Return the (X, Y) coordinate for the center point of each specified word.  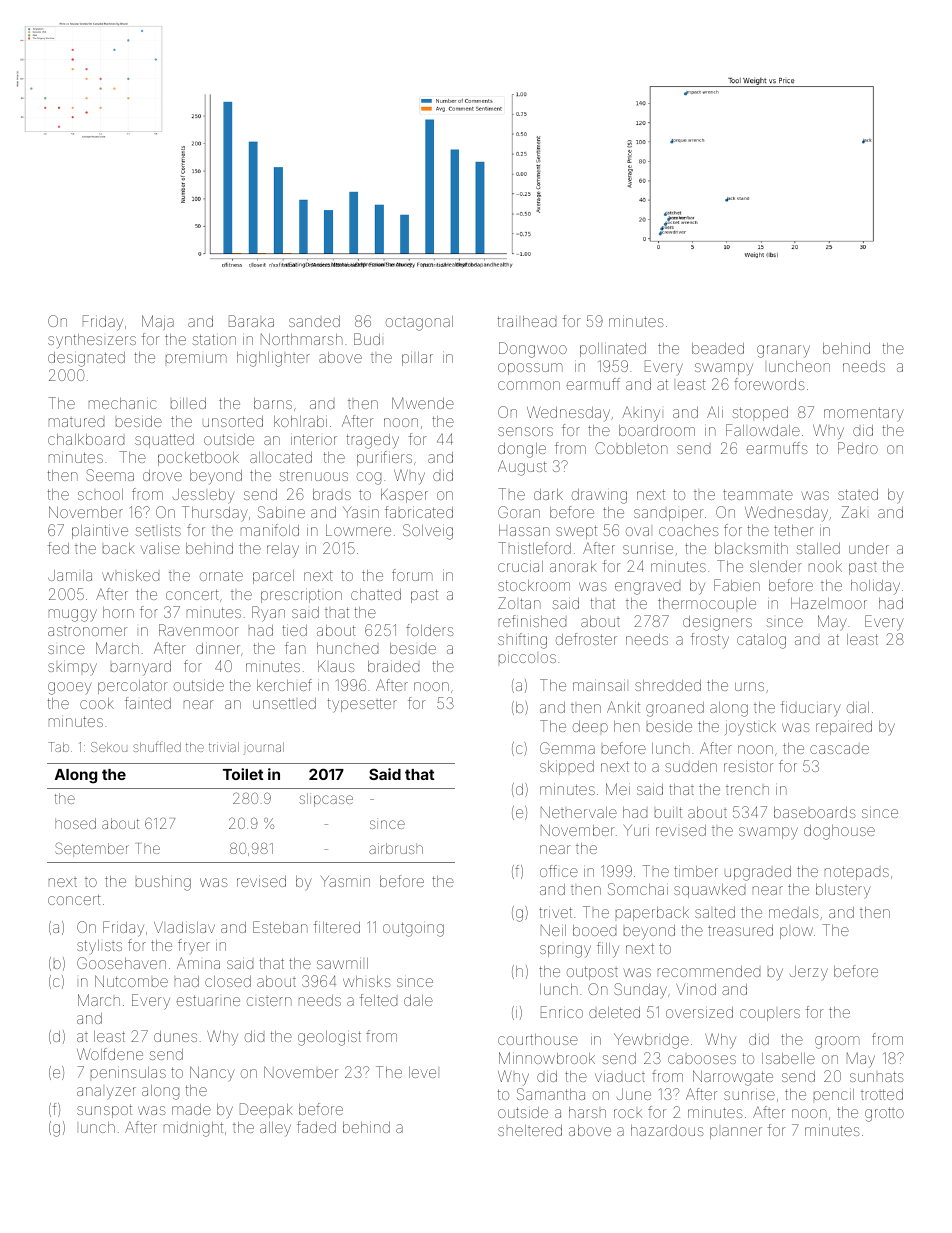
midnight (193, 1129)
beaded (718, 348)
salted (715, 912)
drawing (599, 496)
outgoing (413, 929)
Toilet (243, 774)
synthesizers (92, 341)
